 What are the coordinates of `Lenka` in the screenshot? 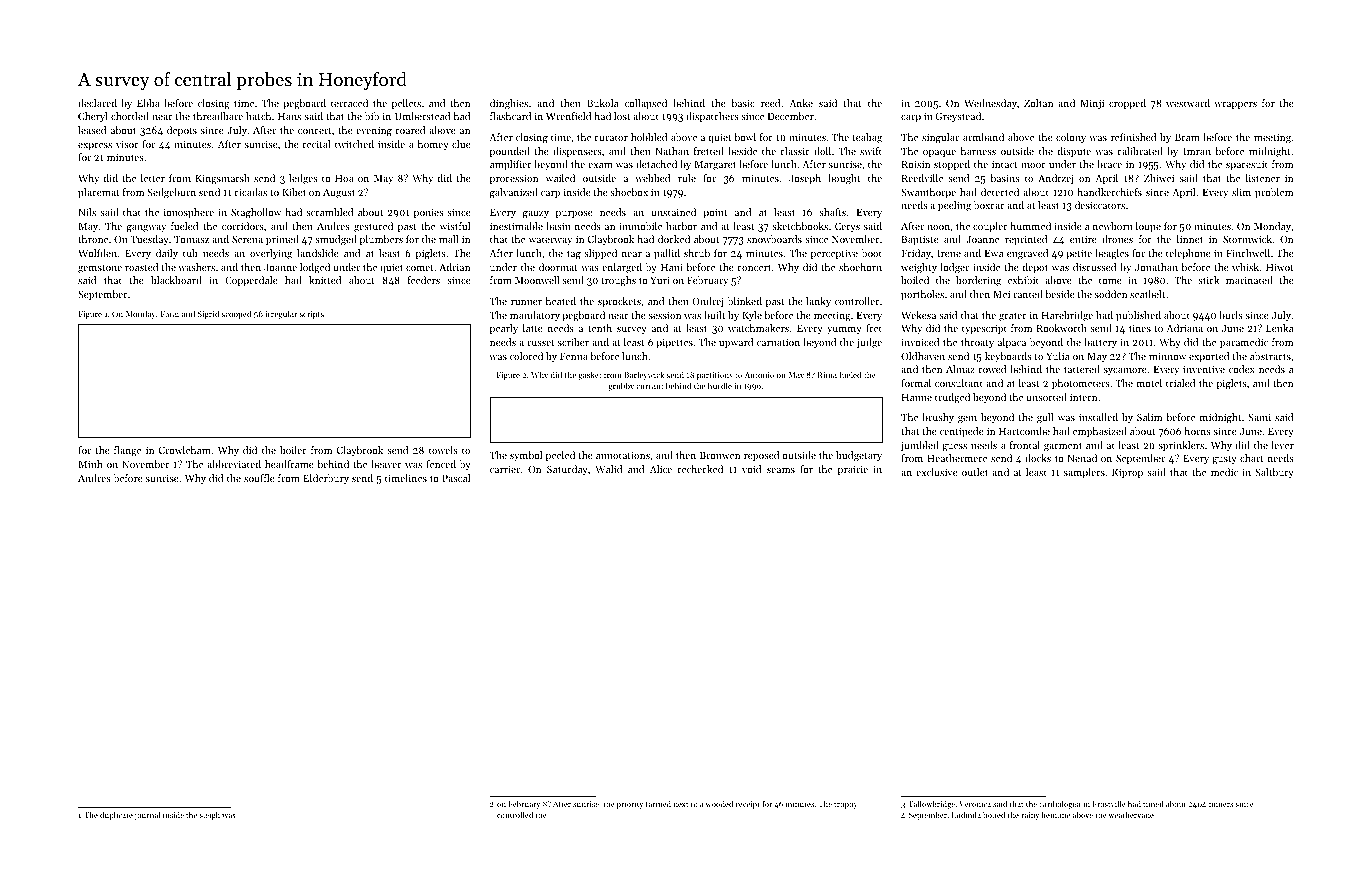 It's located at (1279, 328).
